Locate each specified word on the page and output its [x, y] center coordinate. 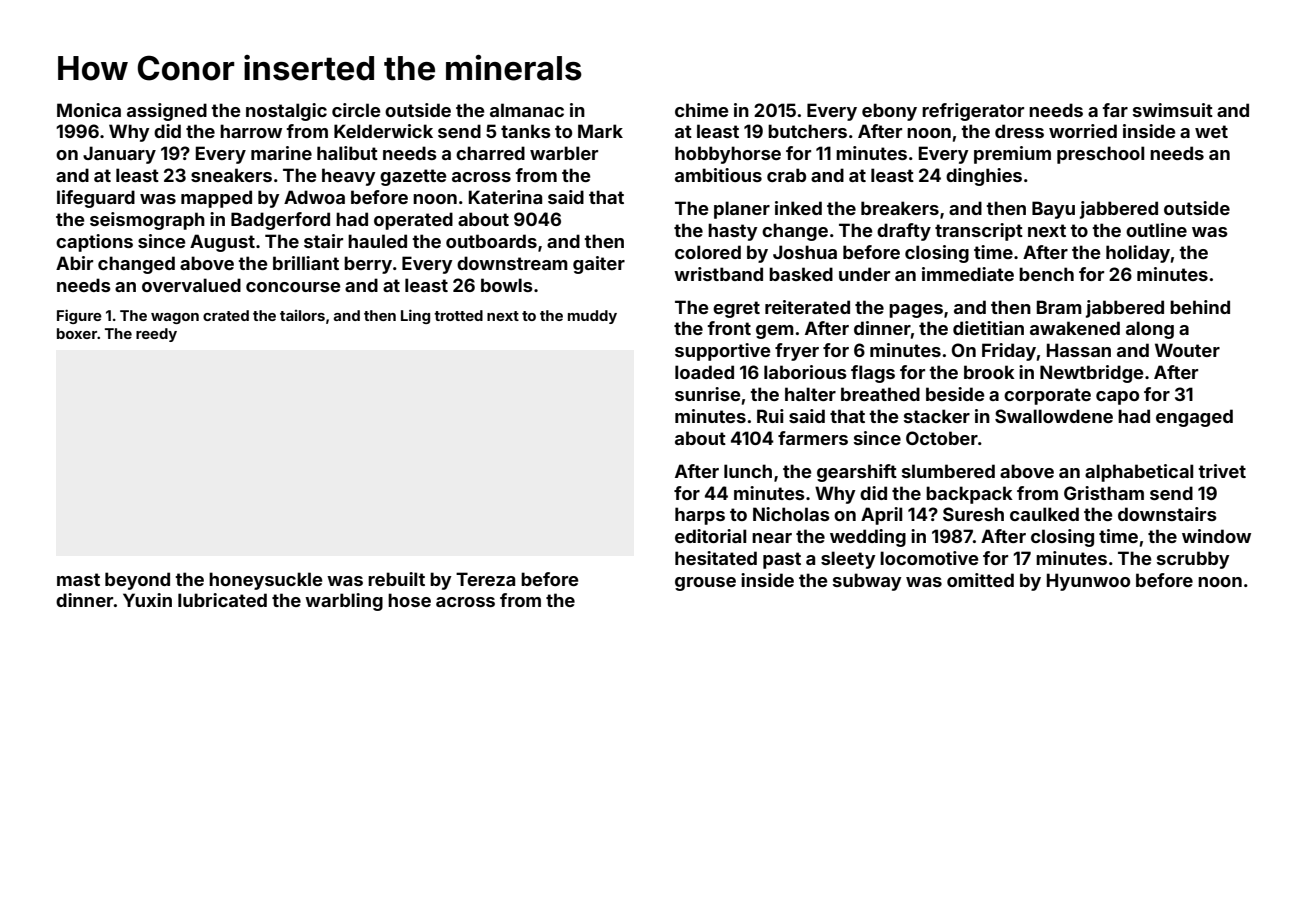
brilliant [306, 263]
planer [742, 210]
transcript [979, 232]
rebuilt [396, 579]
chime [702, 110]
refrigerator [973, 112]
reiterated [807, 307]
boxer [77, 333]
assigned [167, 112]
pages [916, 311]
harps [700, 516]
